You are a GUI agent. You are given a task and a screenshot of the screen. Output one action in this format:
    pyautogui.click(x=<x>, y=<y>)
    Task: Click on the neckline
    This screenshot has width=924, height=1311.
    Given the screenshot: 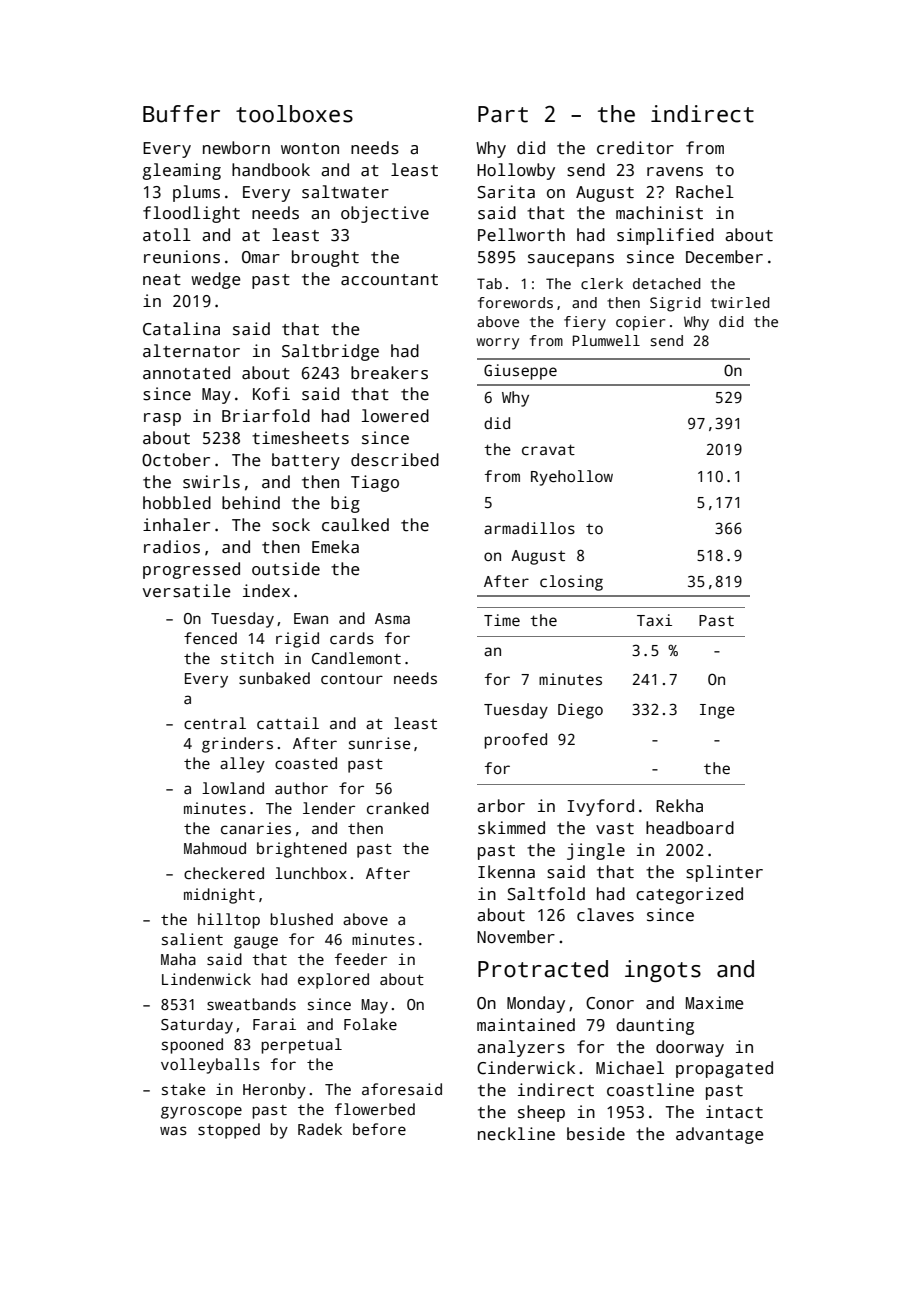 What is the action you would take?
    pyautogui.click(x=516, y=1134)
